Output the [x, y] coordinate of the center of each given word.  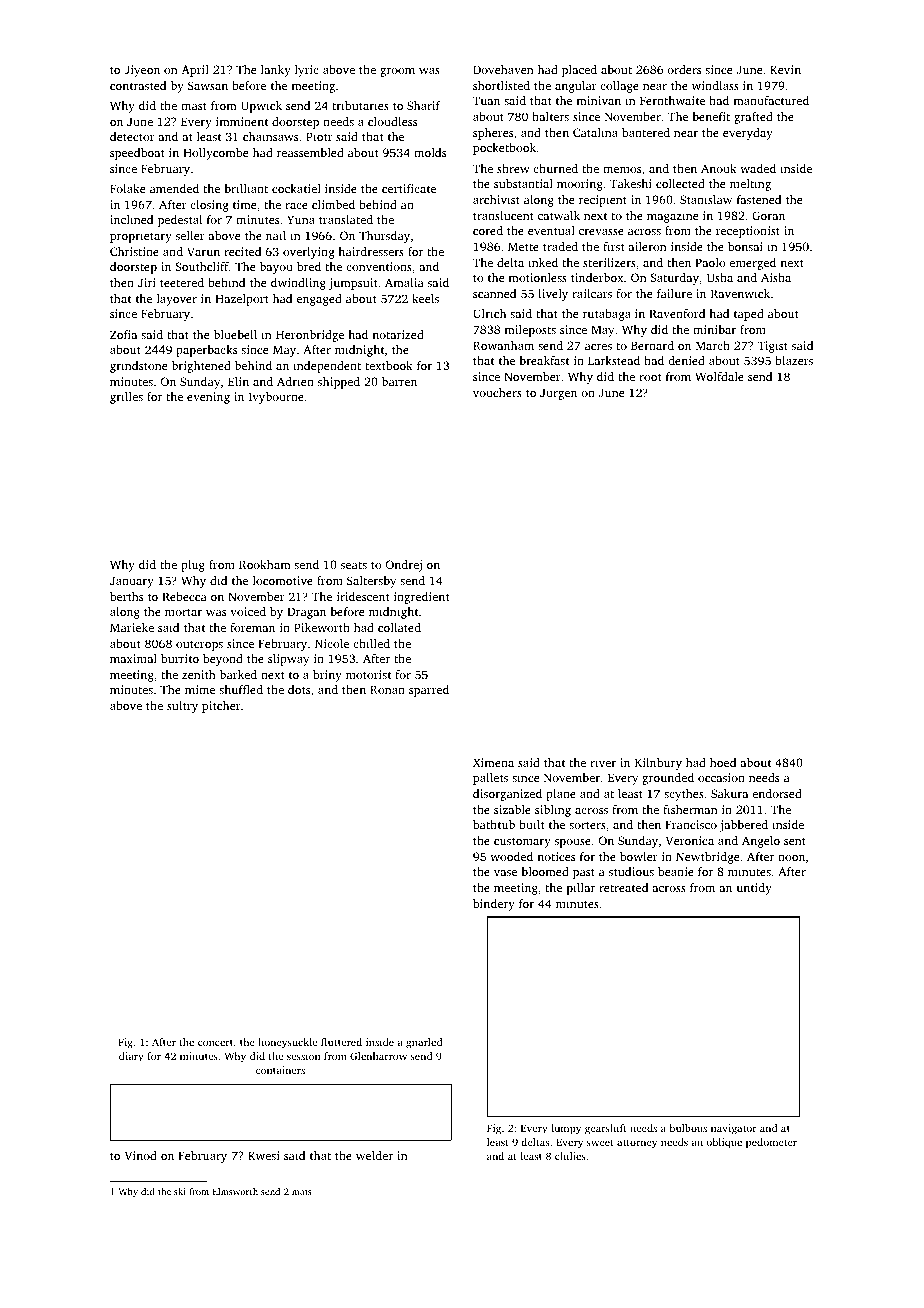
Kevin [785, 69]
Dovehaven [503, 69]
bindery [494, 905]
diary [131, 1057]
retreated [623, 887]
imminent [242, 121]
